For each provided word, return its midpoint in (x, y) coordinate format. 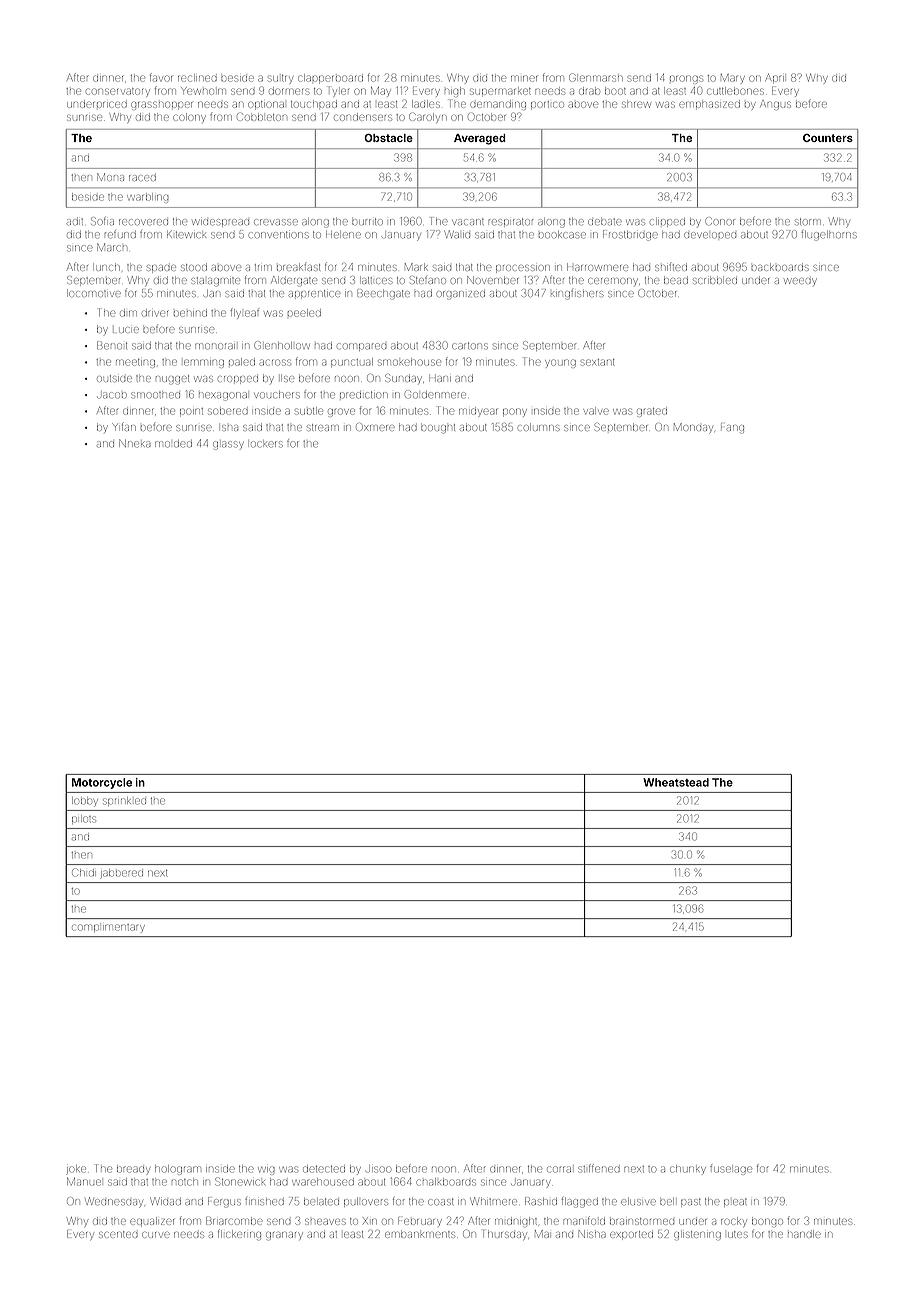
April (774, 78)
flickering (239, 1234)
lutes (738, 1234)
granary (284, 1235)
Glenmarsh (595, 77)
